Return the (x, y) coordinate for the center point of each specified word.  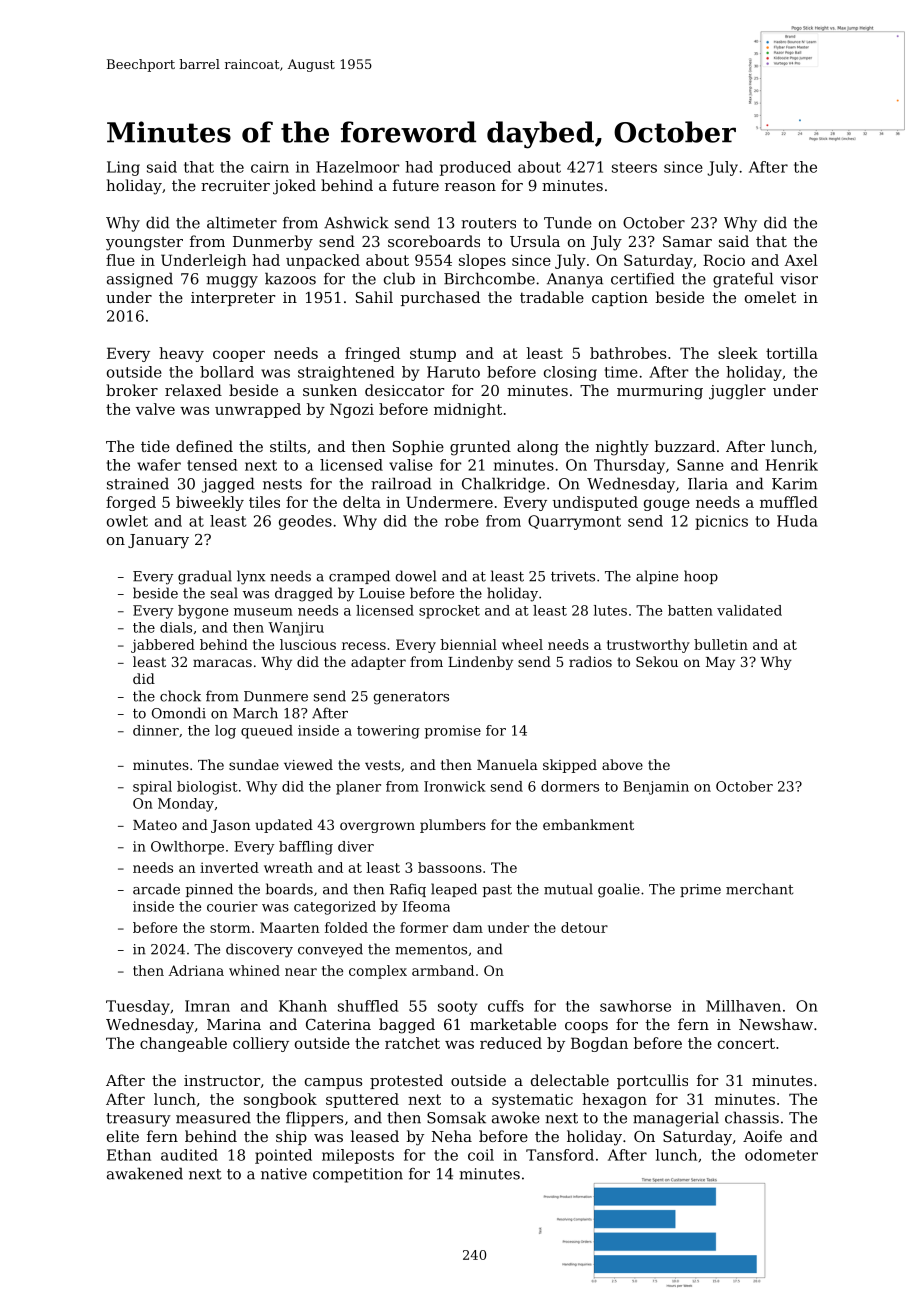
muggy (232, 282)
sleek (738, 353)
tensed (212, 465)
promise (452, 732)
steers (634, 167)
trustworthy (648, 646)
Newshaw (776, 1024)
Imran (207, 1006)
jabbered (163, 646)
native (284, 1174)
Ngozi (352, 410)
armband (443, 970)
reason (470, 187)
